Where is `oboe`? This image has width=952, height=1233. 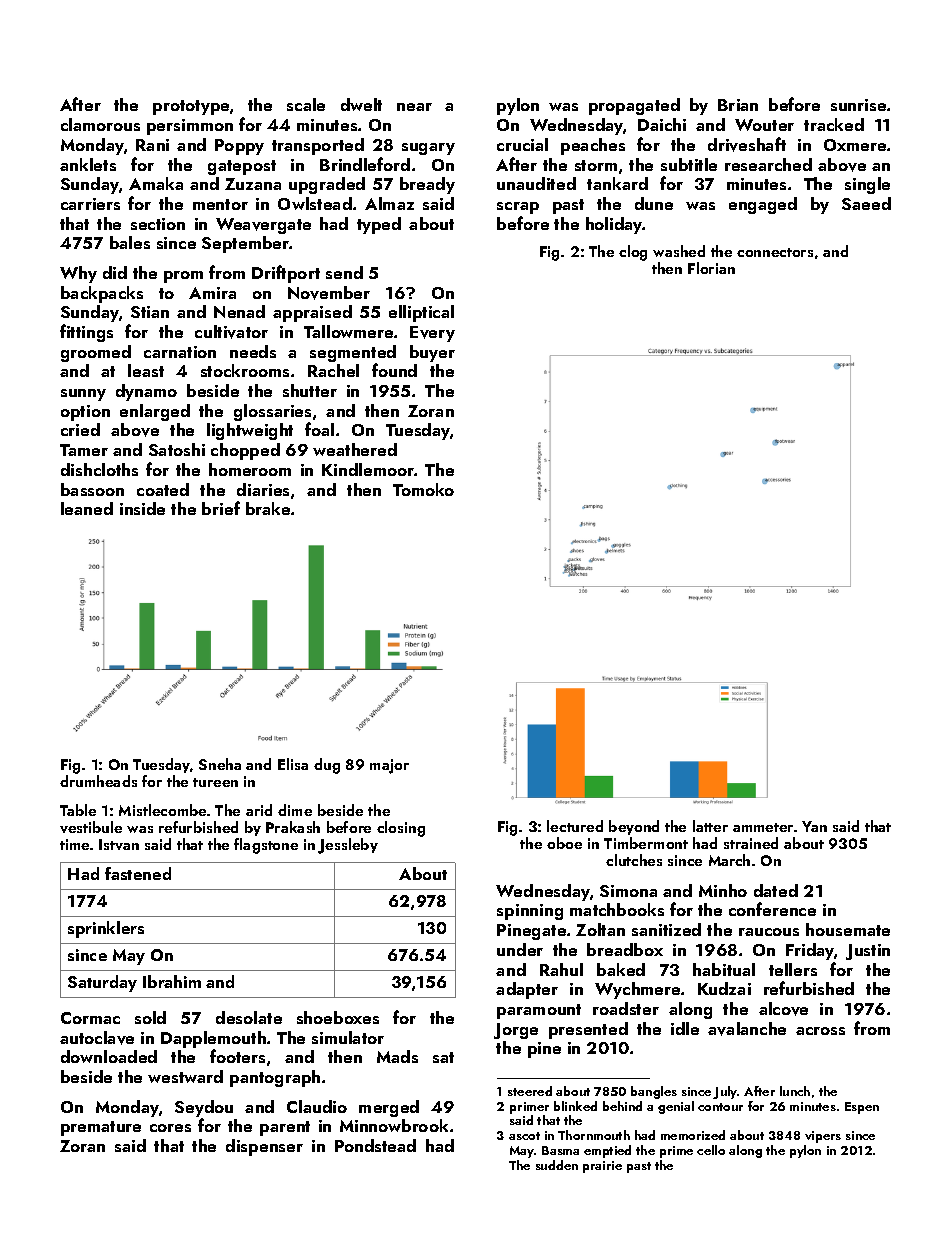 oboe is located at coordinates (564, 843).
